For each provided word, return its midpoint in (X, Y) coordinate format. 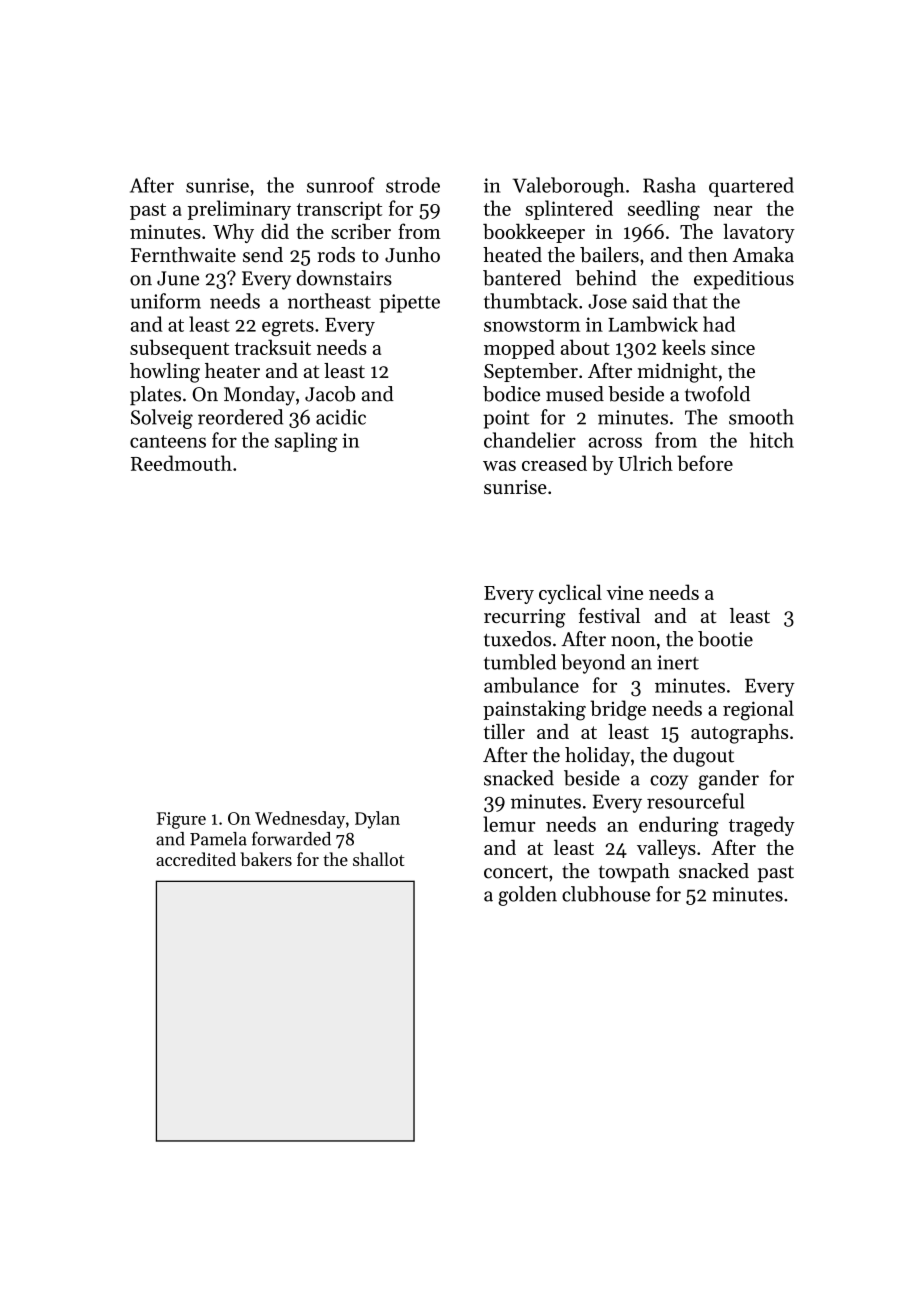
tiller (504, 731)
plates (155, 395)
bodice (511, 394)
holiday (597, 757)
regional (758, 710)
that (690, 301)
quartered (751, 187)
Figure (181, 820)
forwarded (291, 838)
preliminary (239, 210)
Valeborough (568, 187)
